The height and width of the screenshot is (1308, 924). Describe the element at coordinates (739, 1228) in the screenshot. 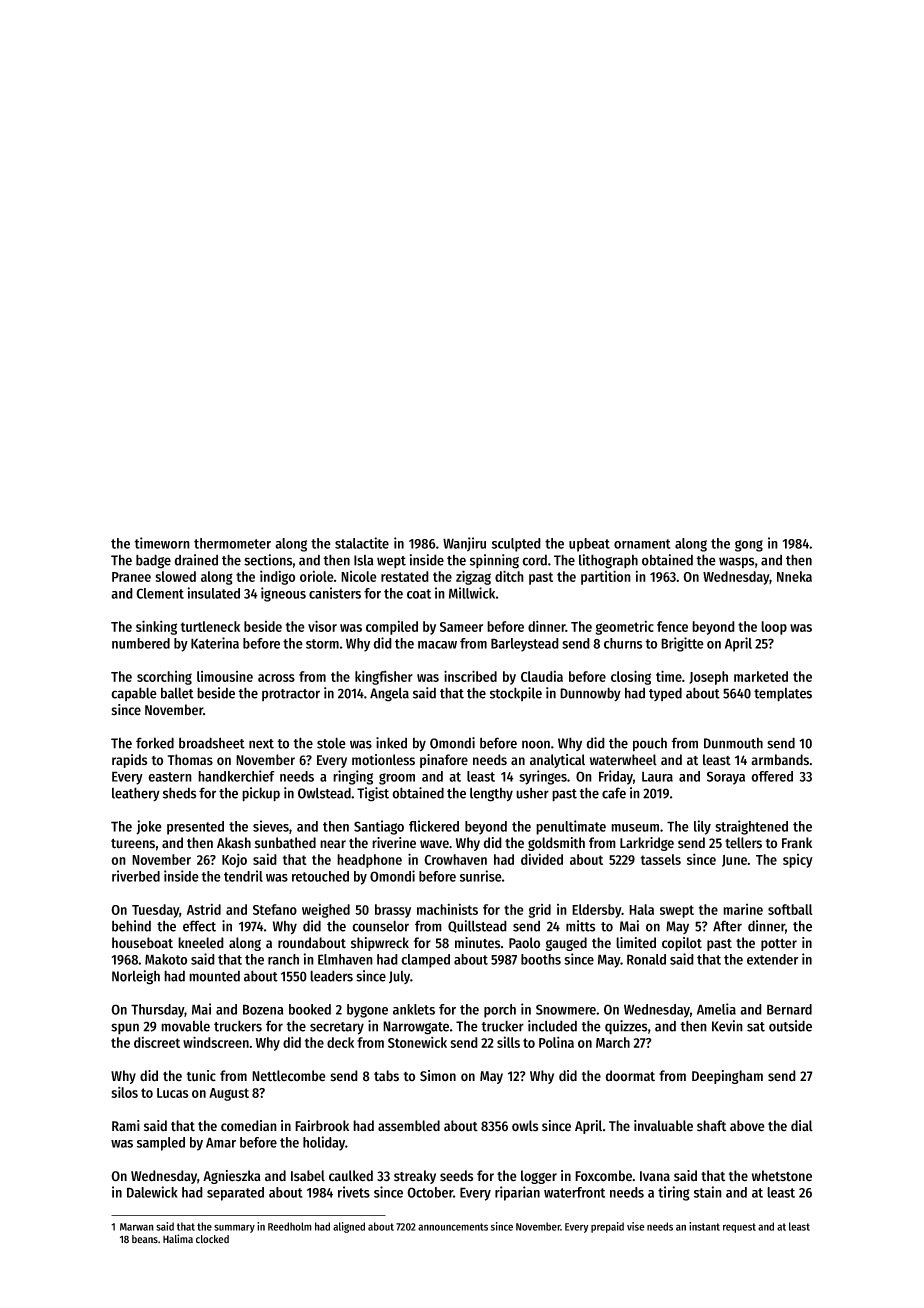

I see `request` at that location.
